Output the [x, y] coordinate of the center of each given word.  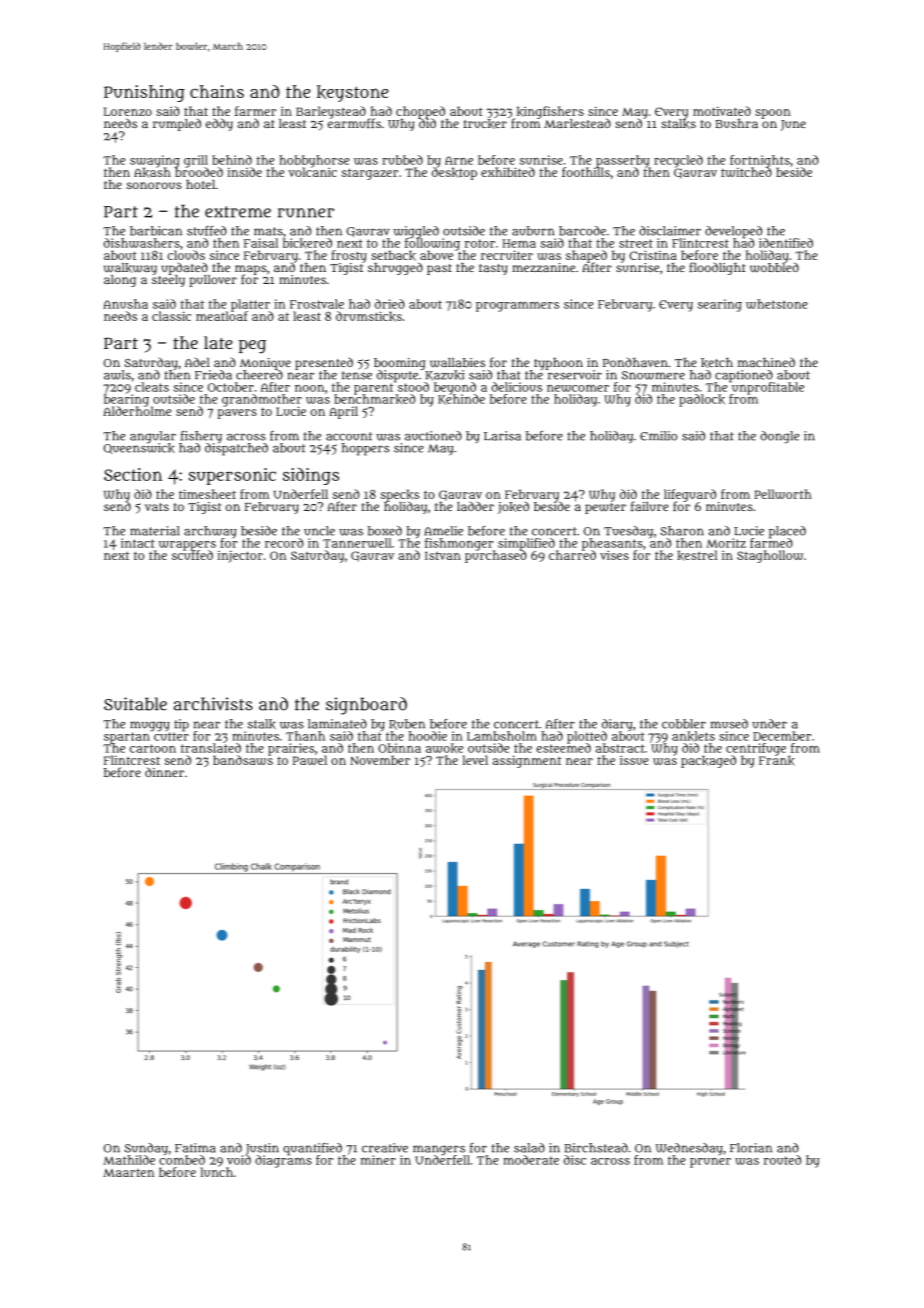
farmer [255, 111]
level [475, 760]
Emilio [658, 436]
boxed [385, 531]
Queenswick [139, 448]
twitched [746, 172]
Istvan [443, 556]
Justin [262, 1149]
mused [729, 724]
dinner [164, 772]
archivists [213, 704]
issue [634, 760]
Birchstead [596, 1148]
